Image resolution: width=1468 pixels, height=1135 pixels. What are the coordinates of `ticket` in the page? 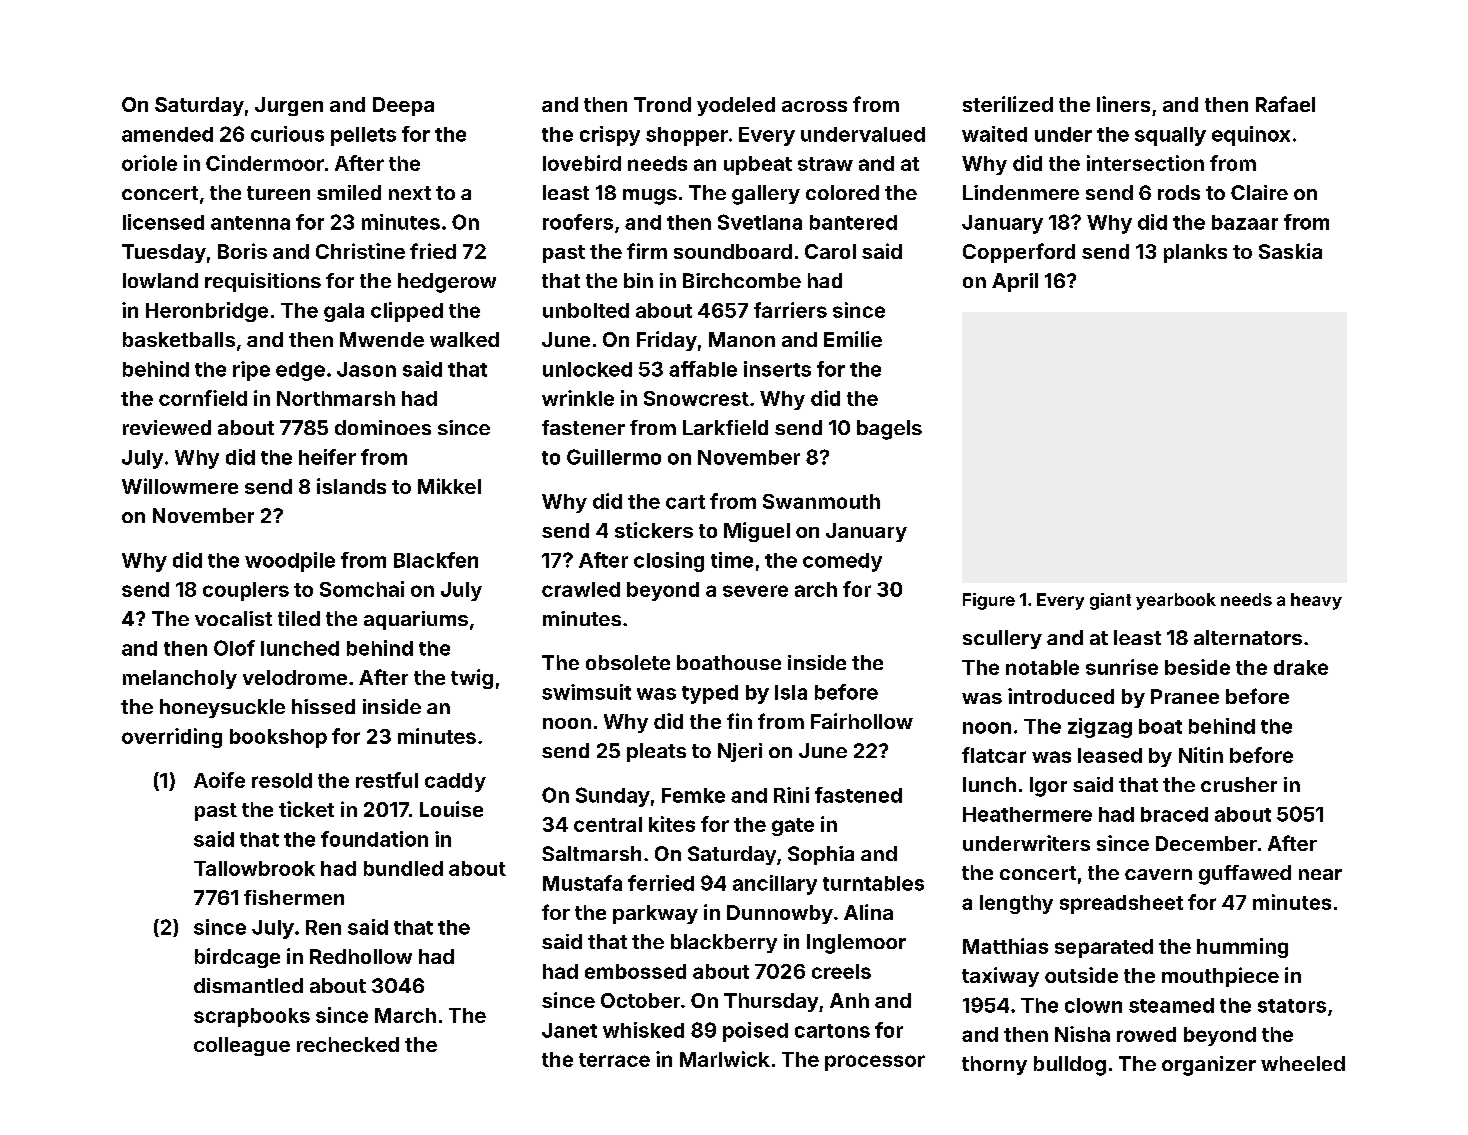 It's located at (306, 809).
